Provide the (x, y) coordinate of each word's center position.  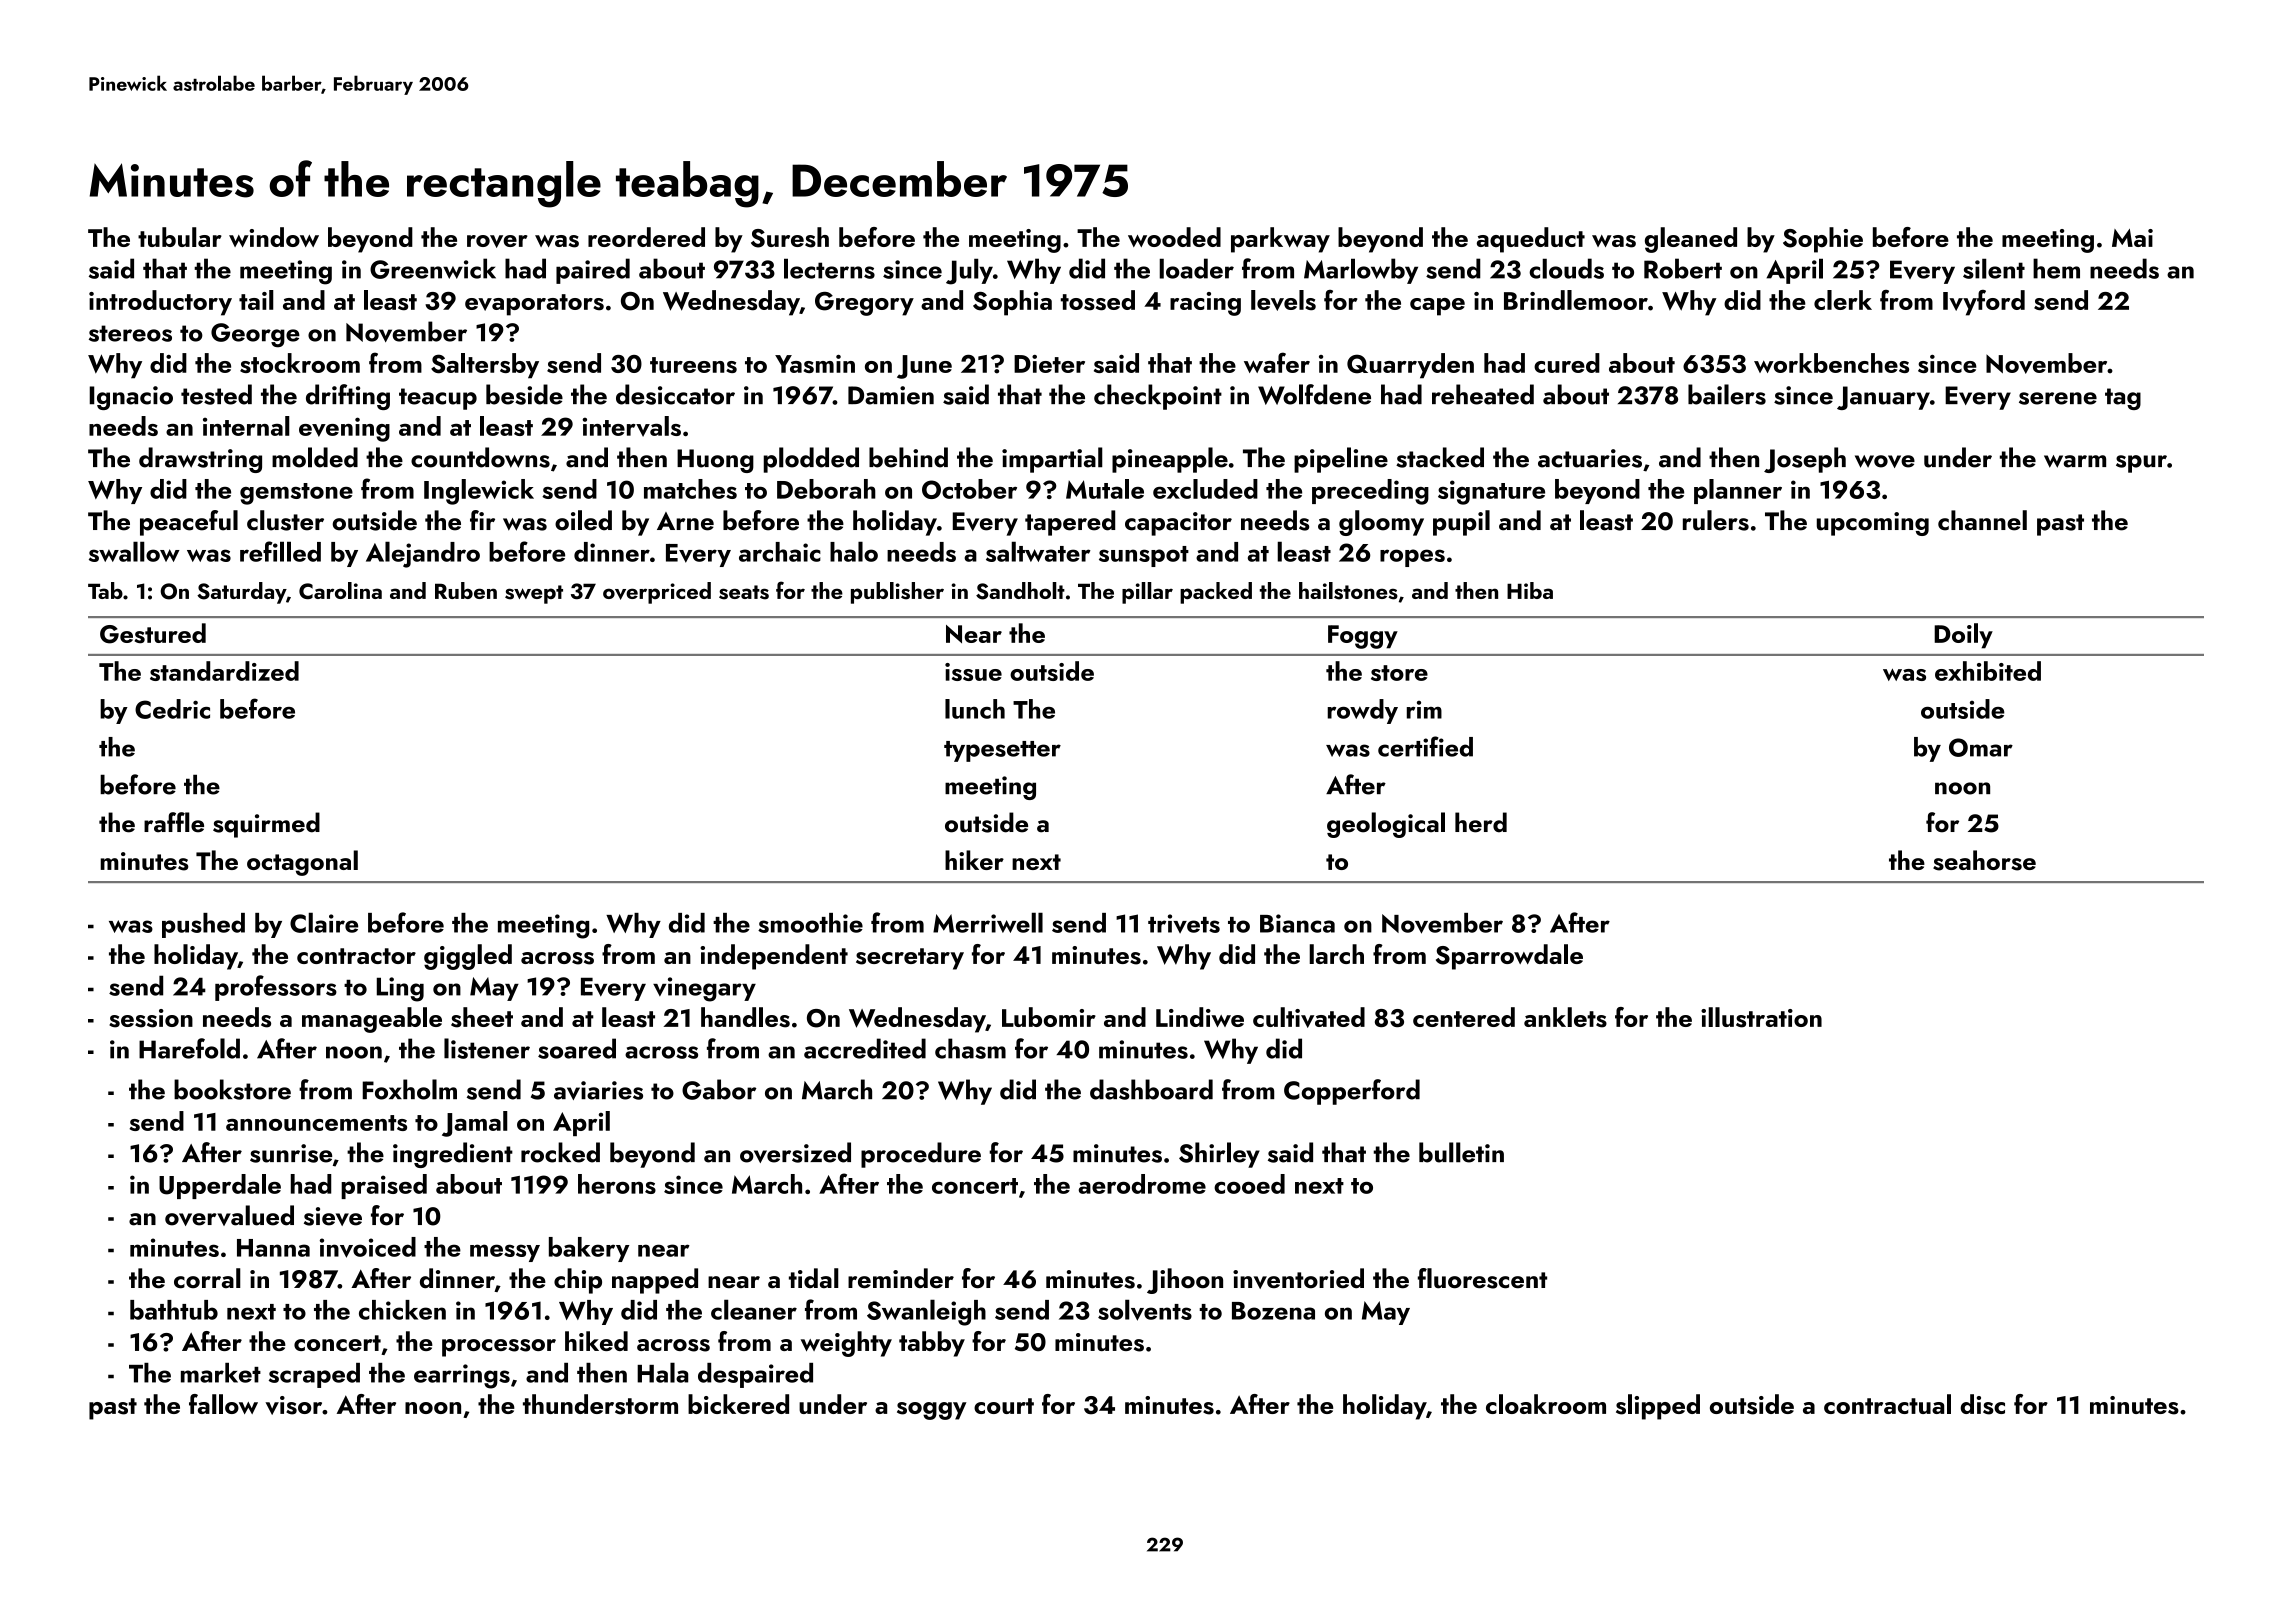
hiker (974, 860)
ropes (1412, 558)
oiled (583, 520)
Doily (1963, 636)
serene (2058, 398)
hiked (596, 1341)
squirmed (266, 825)
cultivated (1309, 1017)
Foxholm (409, 1089)
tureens (693, 365)
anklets (1565, 1017)
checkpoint (1158, 397)
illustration (1761, 1017)
